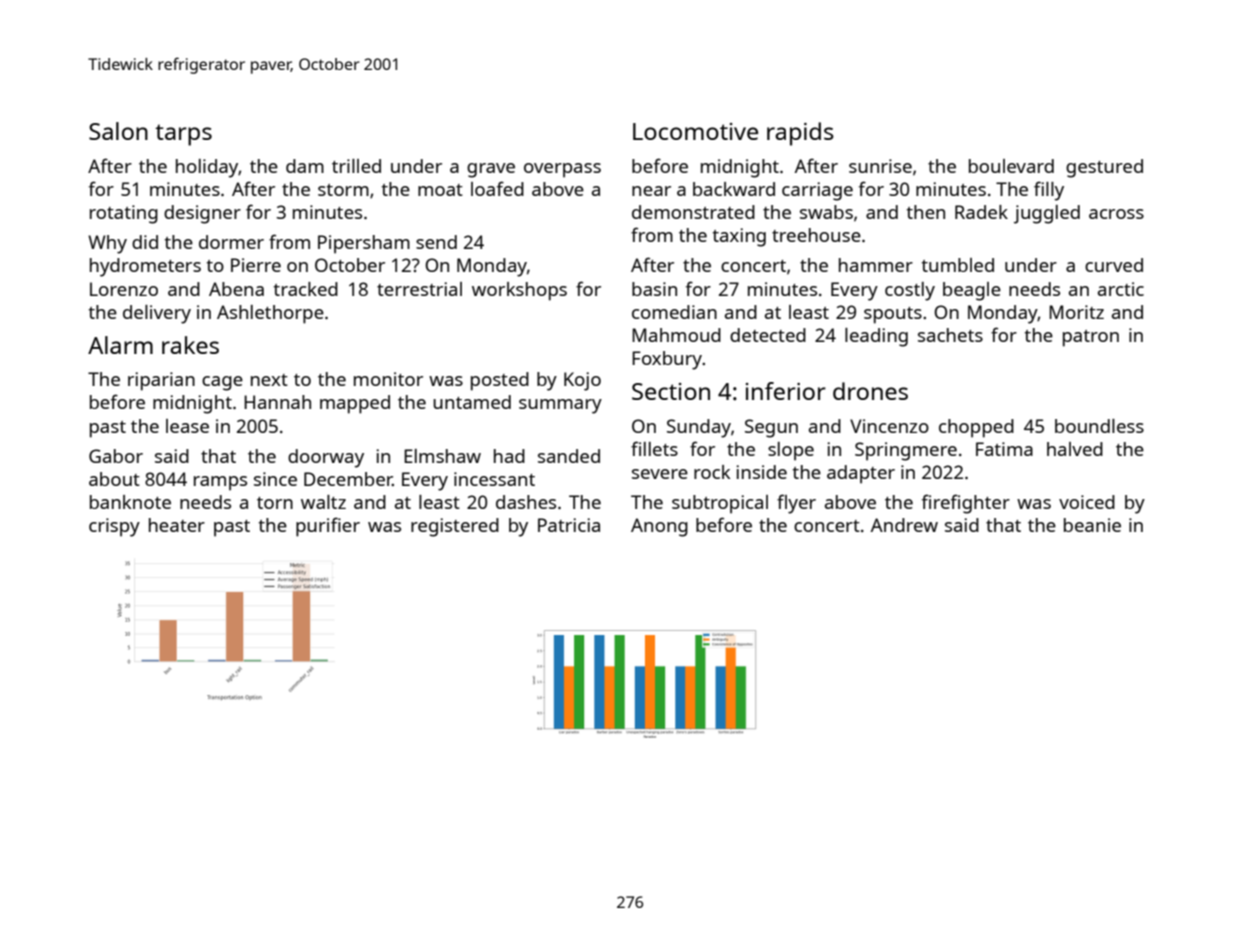 The height and width of the screenshot is (952, 1233). Describe the element at coordinates (800, 134) in the screenshot. I see `rapids` at that location.
